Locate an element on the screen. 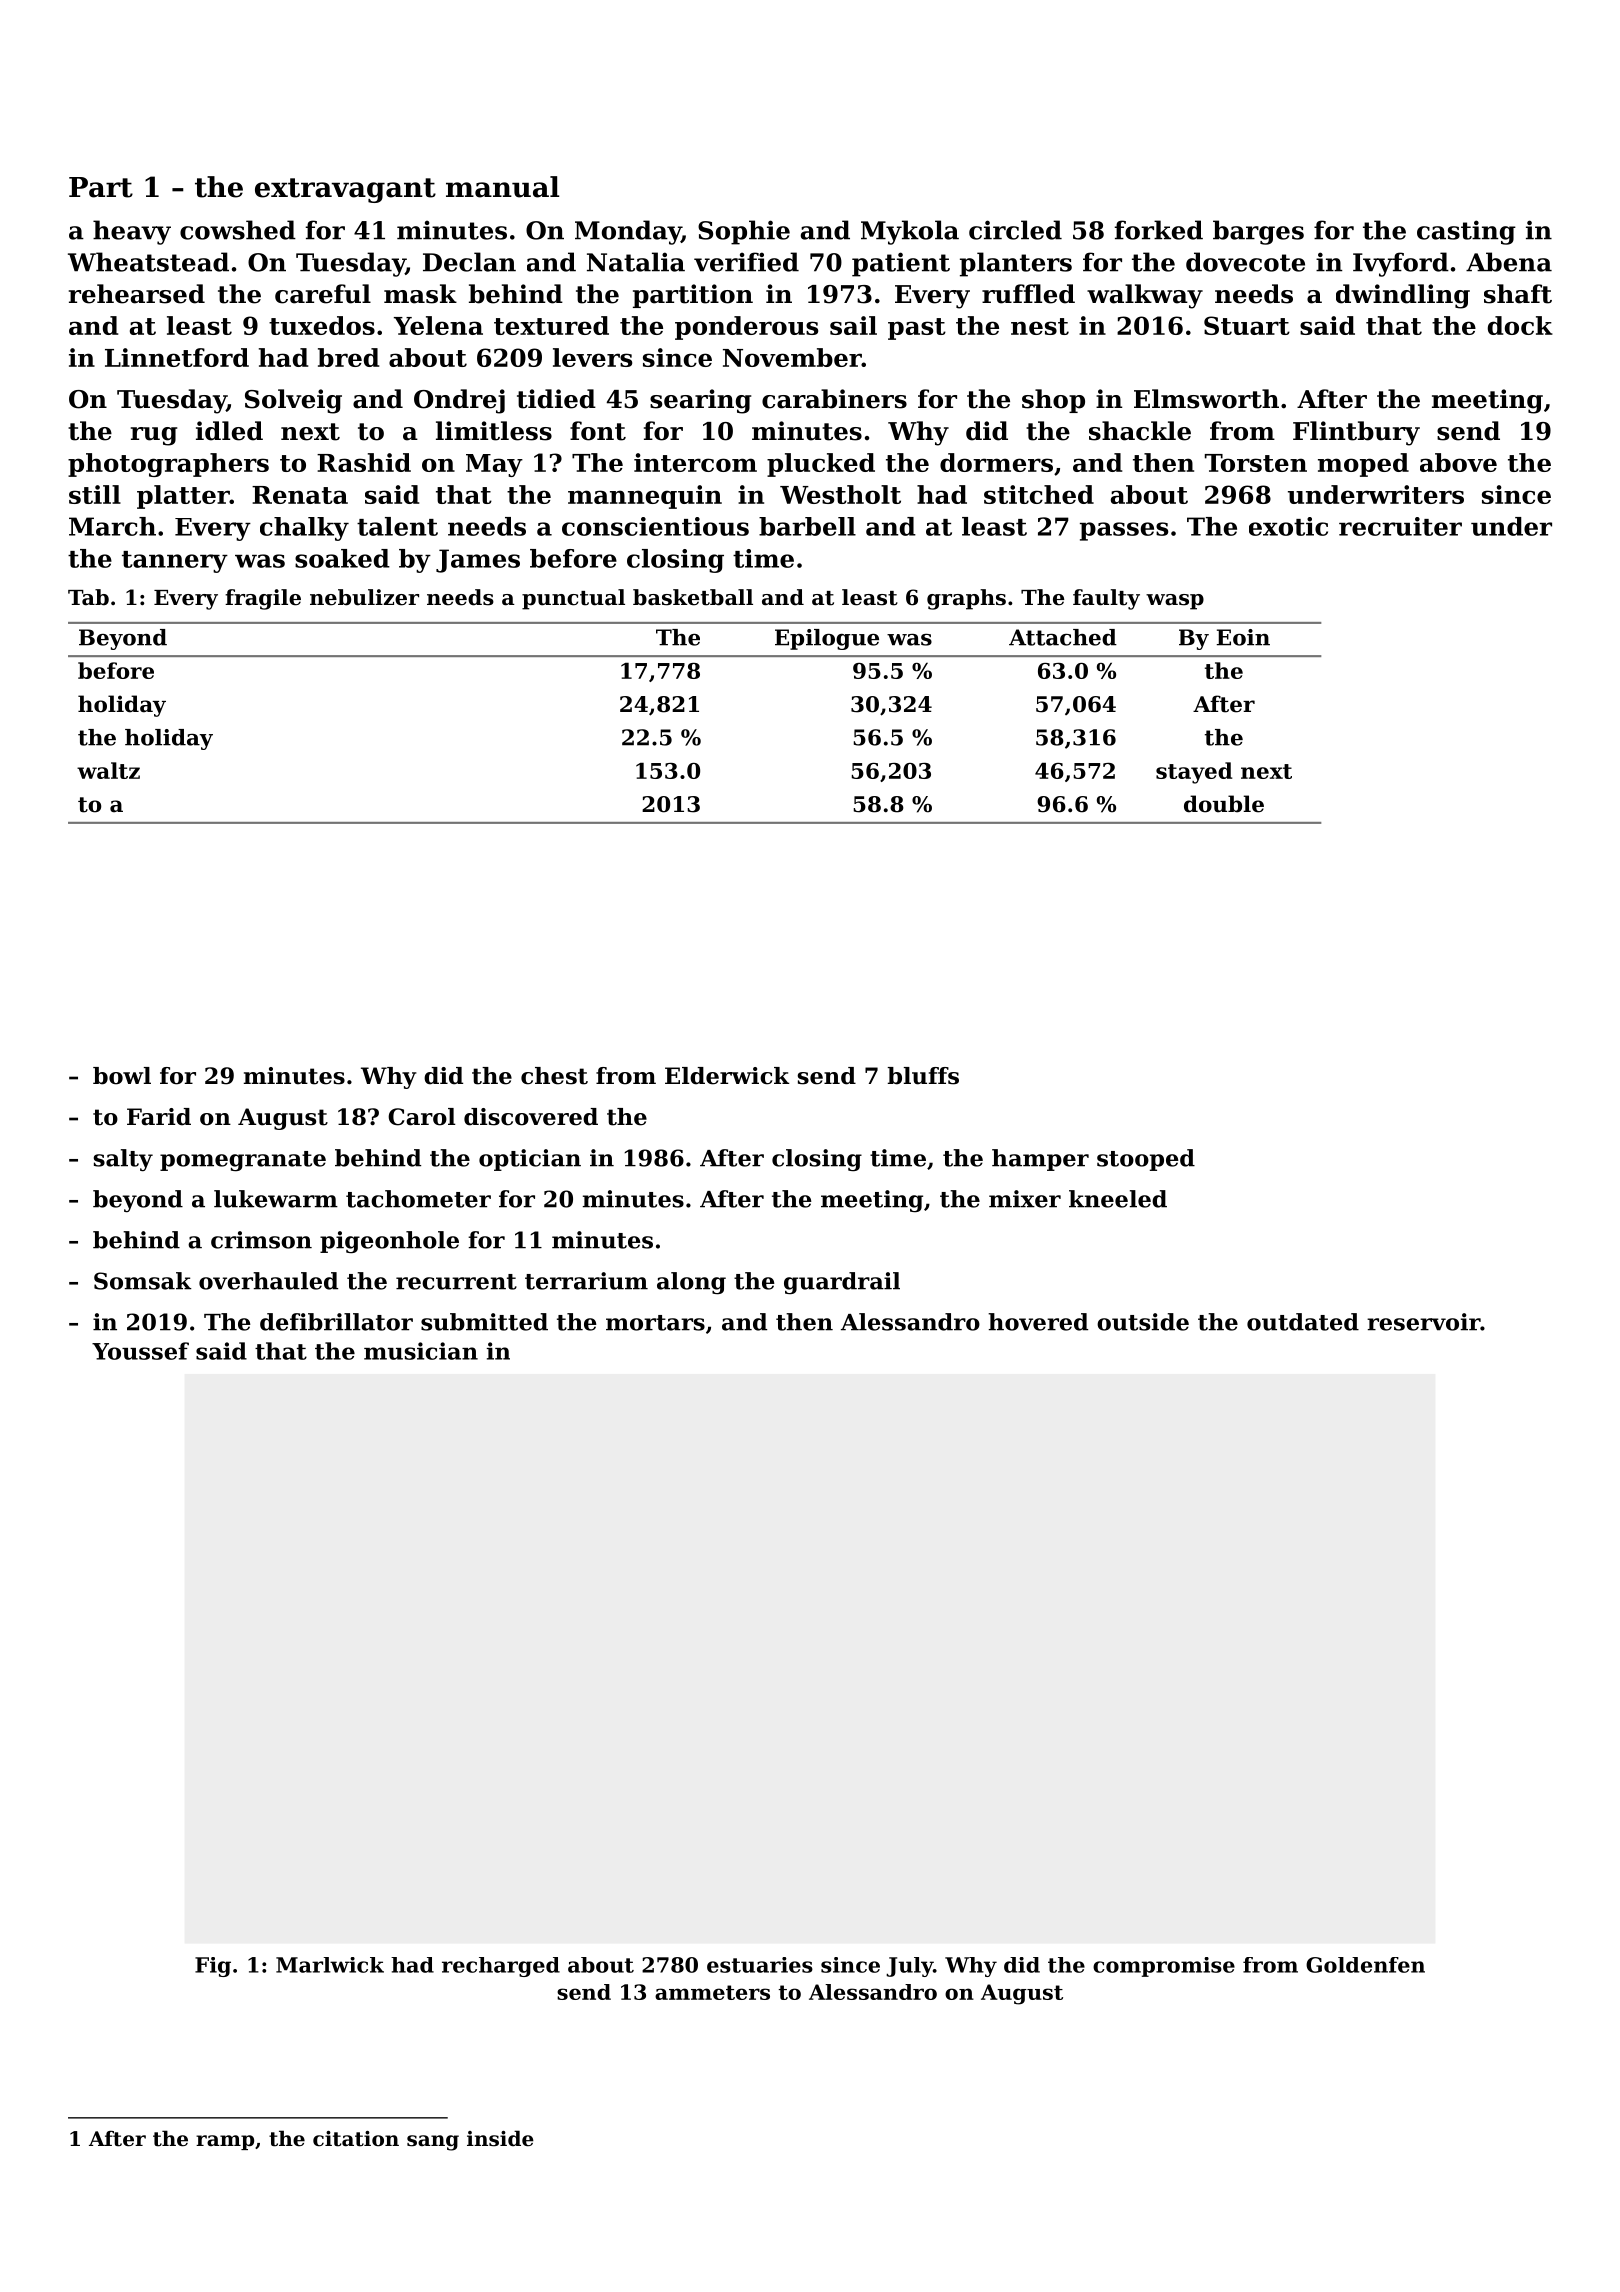 Image resolution: width=1620 pixels, height=2292 pixels. heavy is located at coordinates (132, 232).
